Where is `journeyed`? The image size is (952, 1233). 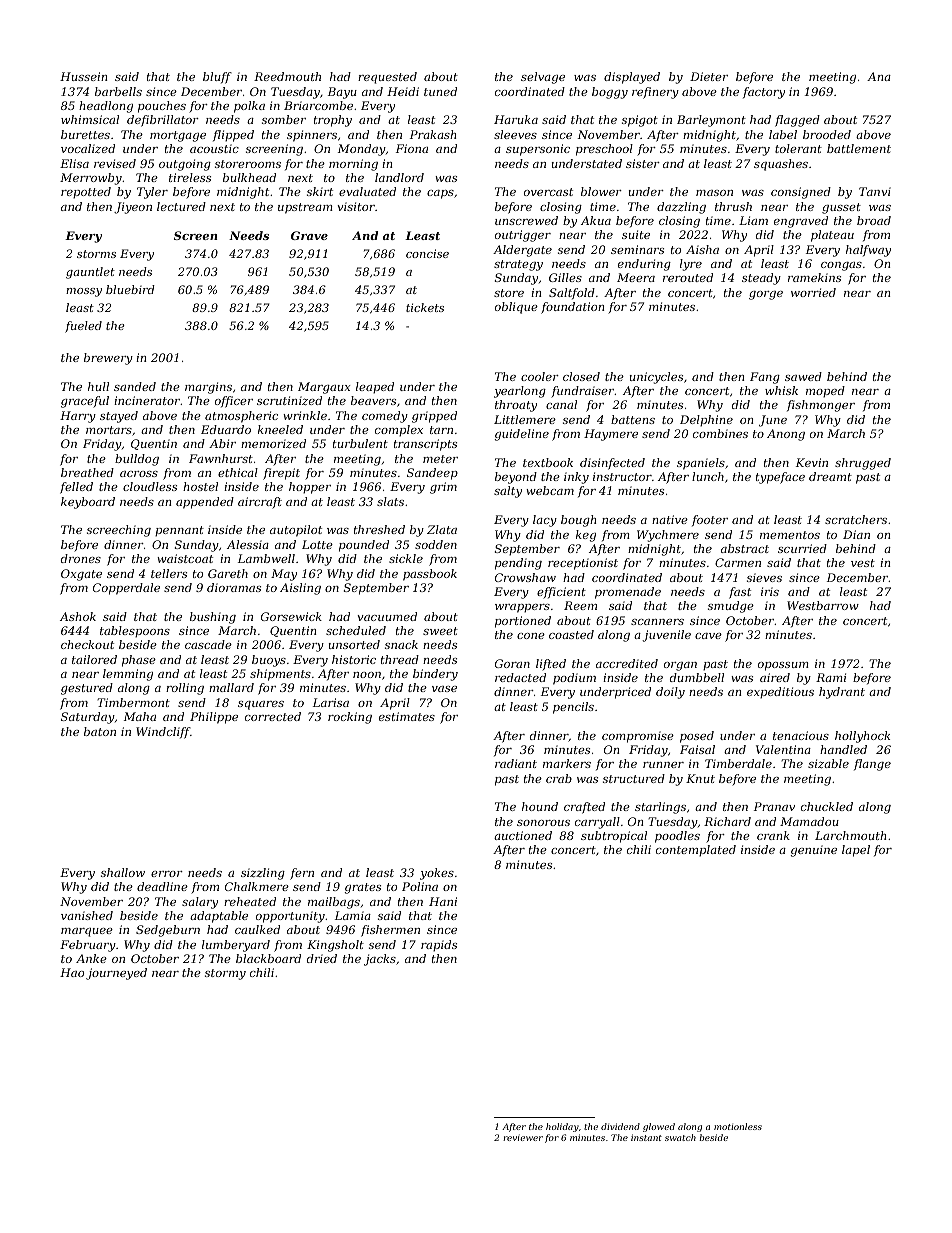 journeyed is located at coordinates (116, 974).
